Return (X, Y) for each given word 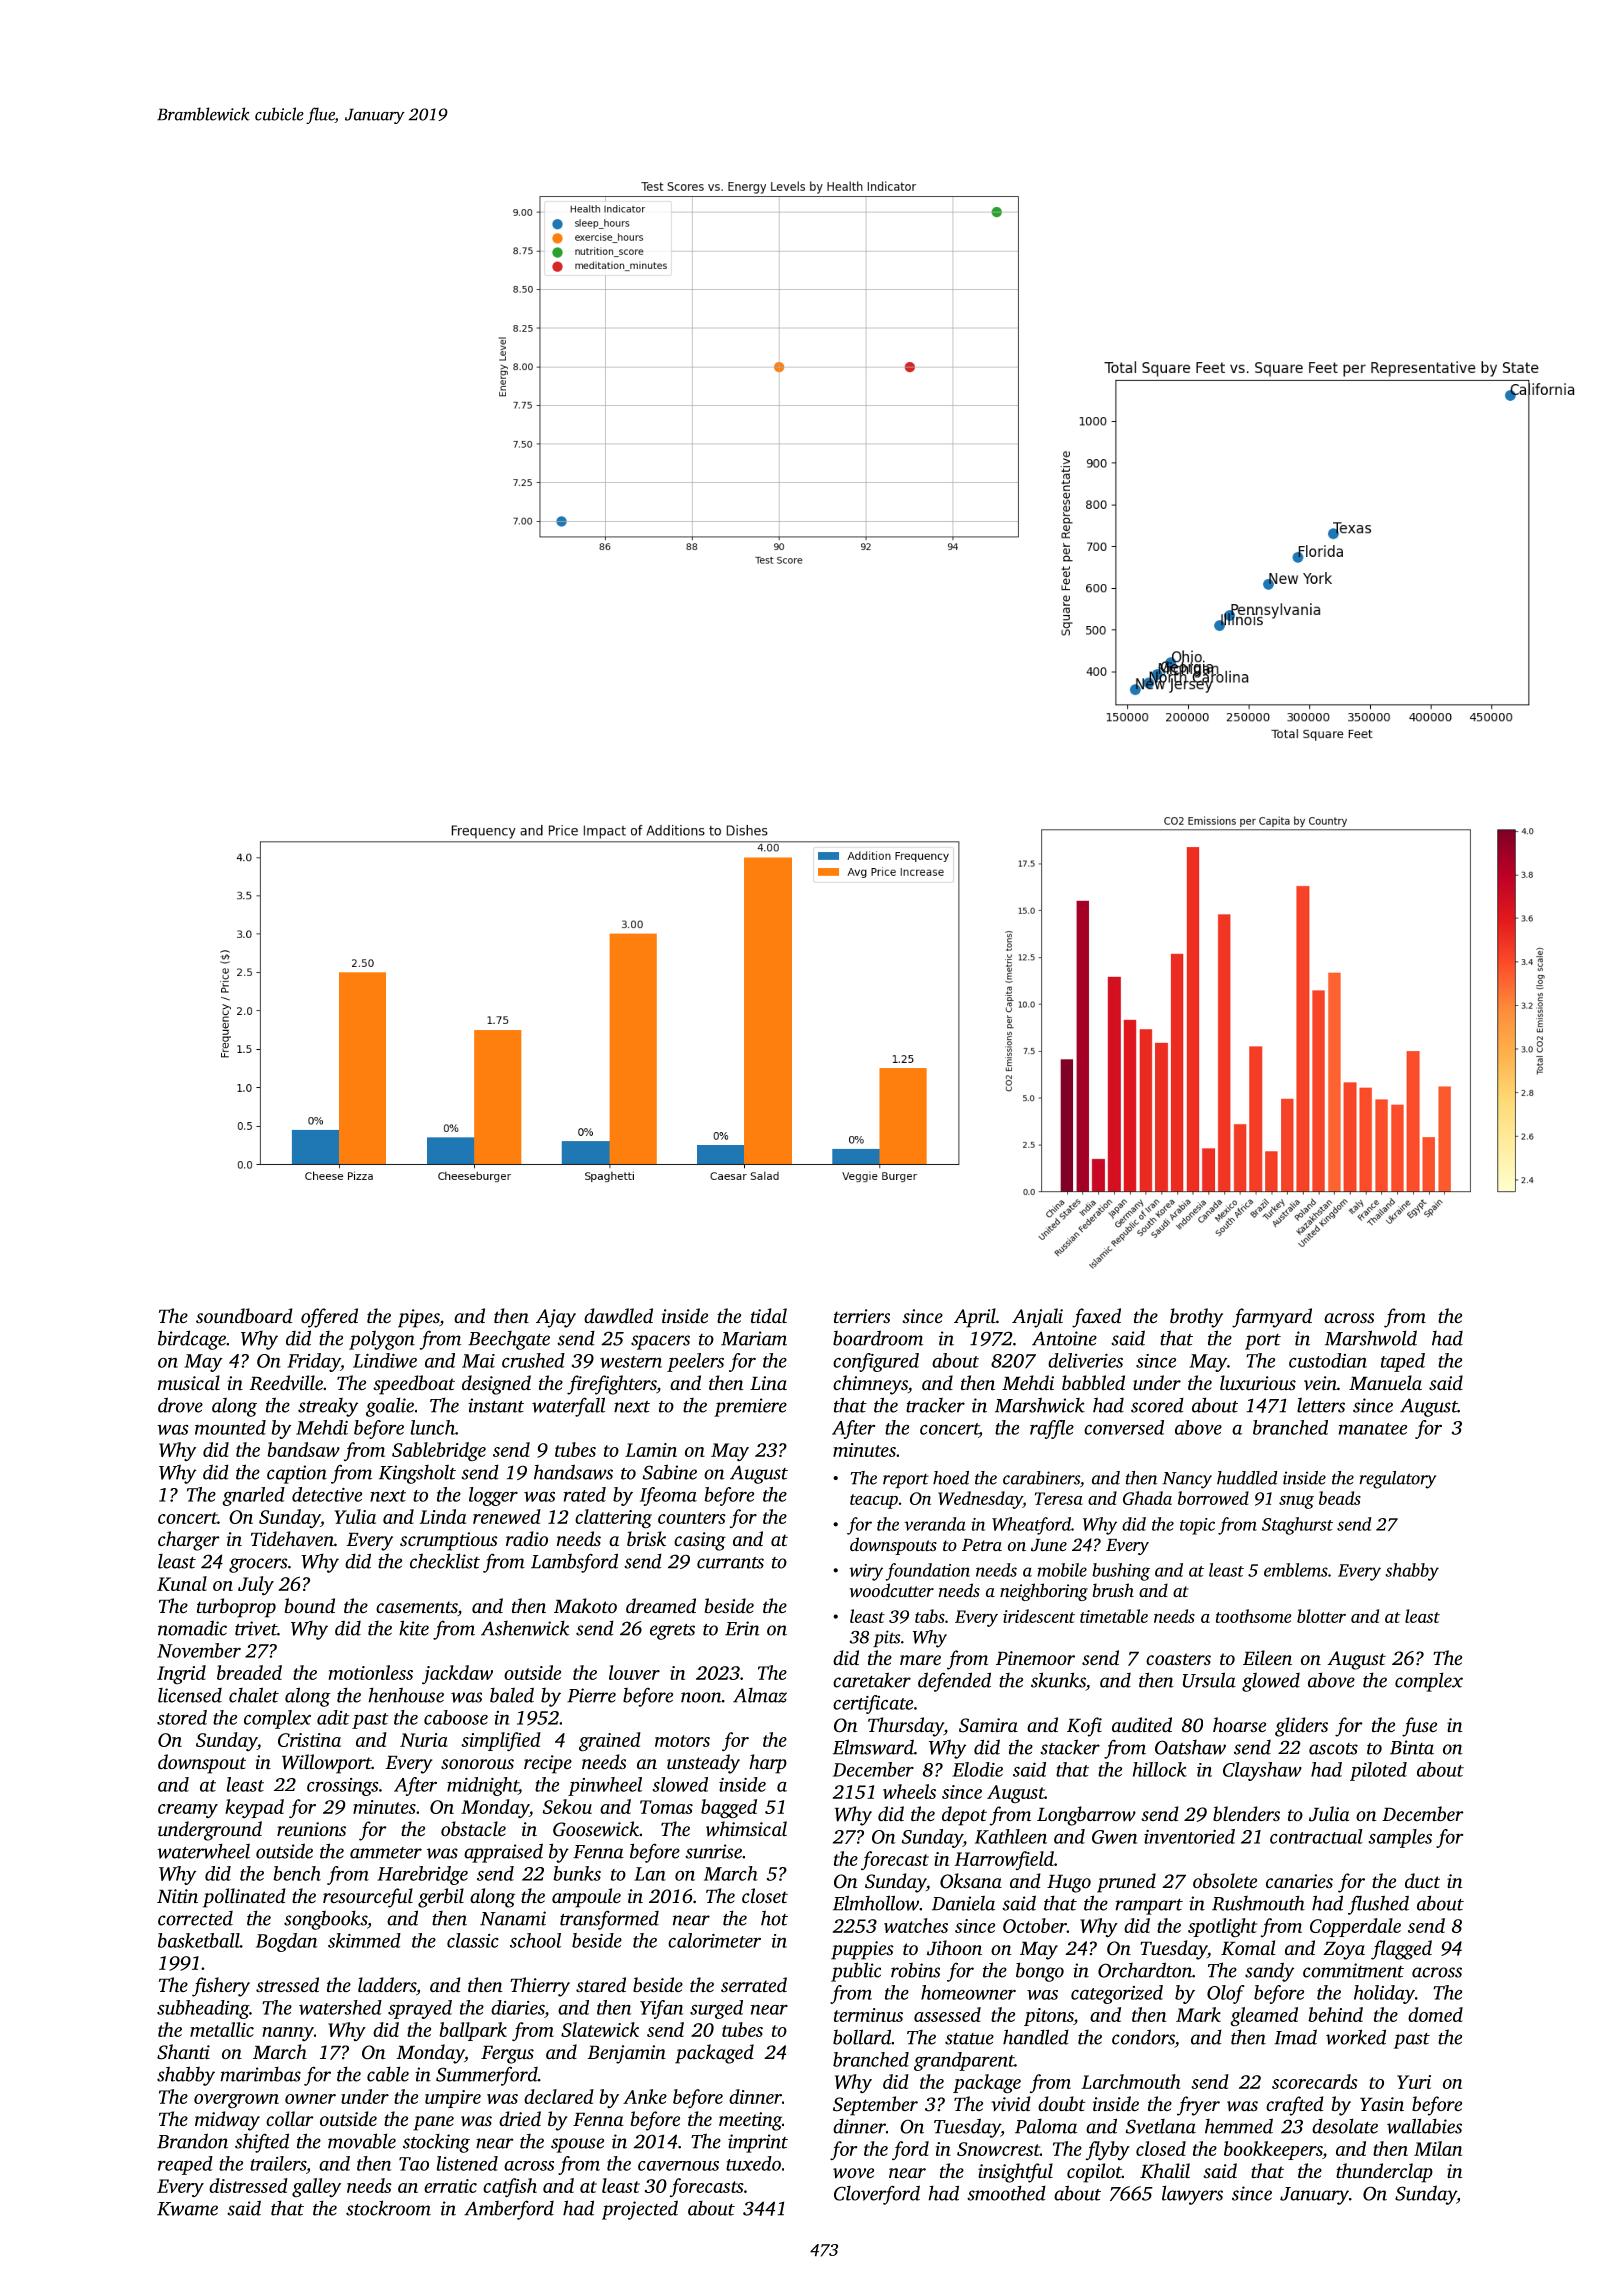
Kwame (187, 2209)
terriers (862, 1316)
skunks (1058, 1680)
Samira (988, 1725)
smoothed (1006, 2193)
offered (329, 1318)
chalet (254, 1695)
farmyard (1272, 1318)
